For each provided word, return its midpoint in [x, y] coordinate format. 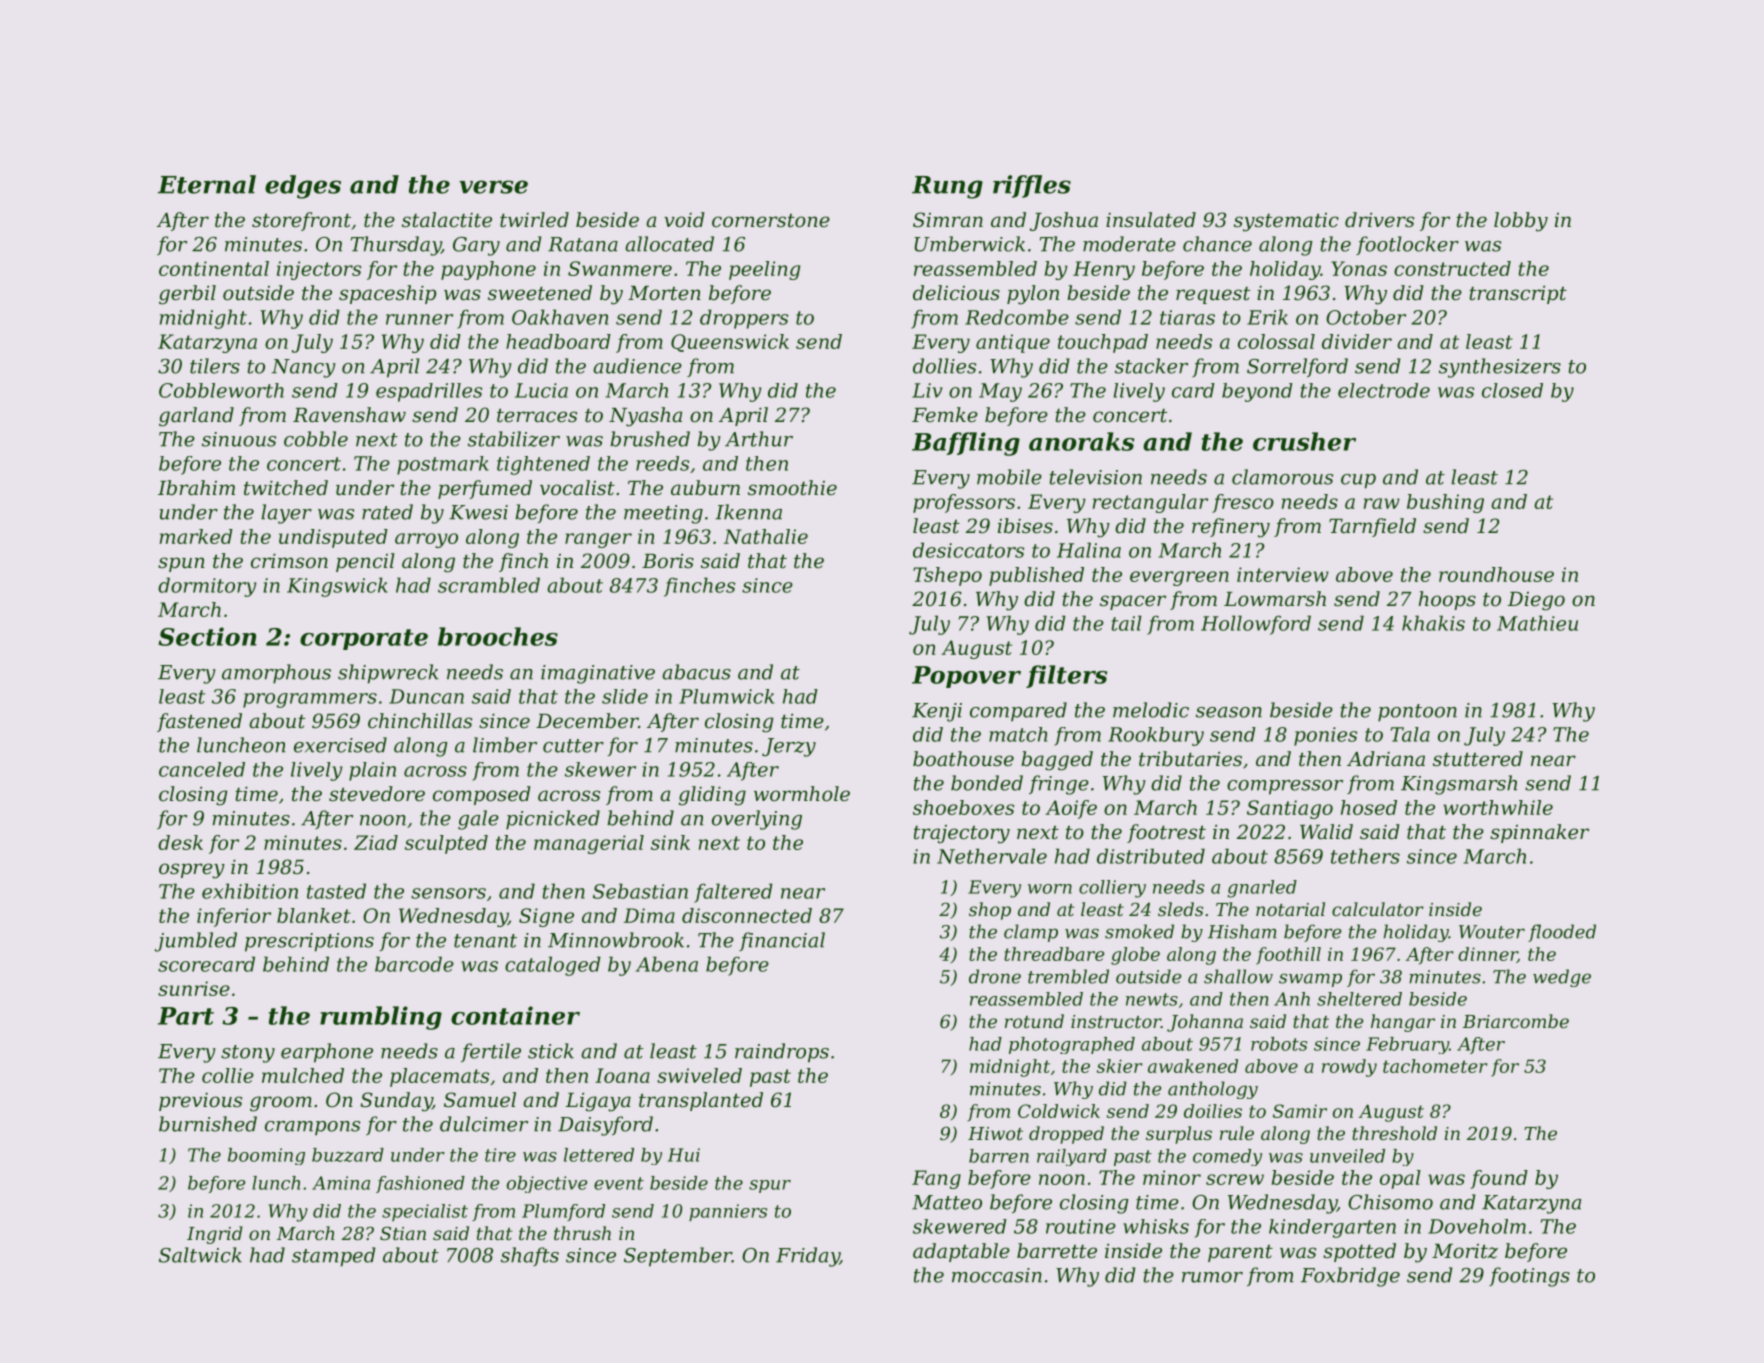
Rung [947, 187]
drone [995, 976]
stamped [333, 1257]
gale [478, 820]
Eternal [207, 184]
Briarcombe [1516, 1021]
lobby [1521, 222]
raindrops [782, 1053]
